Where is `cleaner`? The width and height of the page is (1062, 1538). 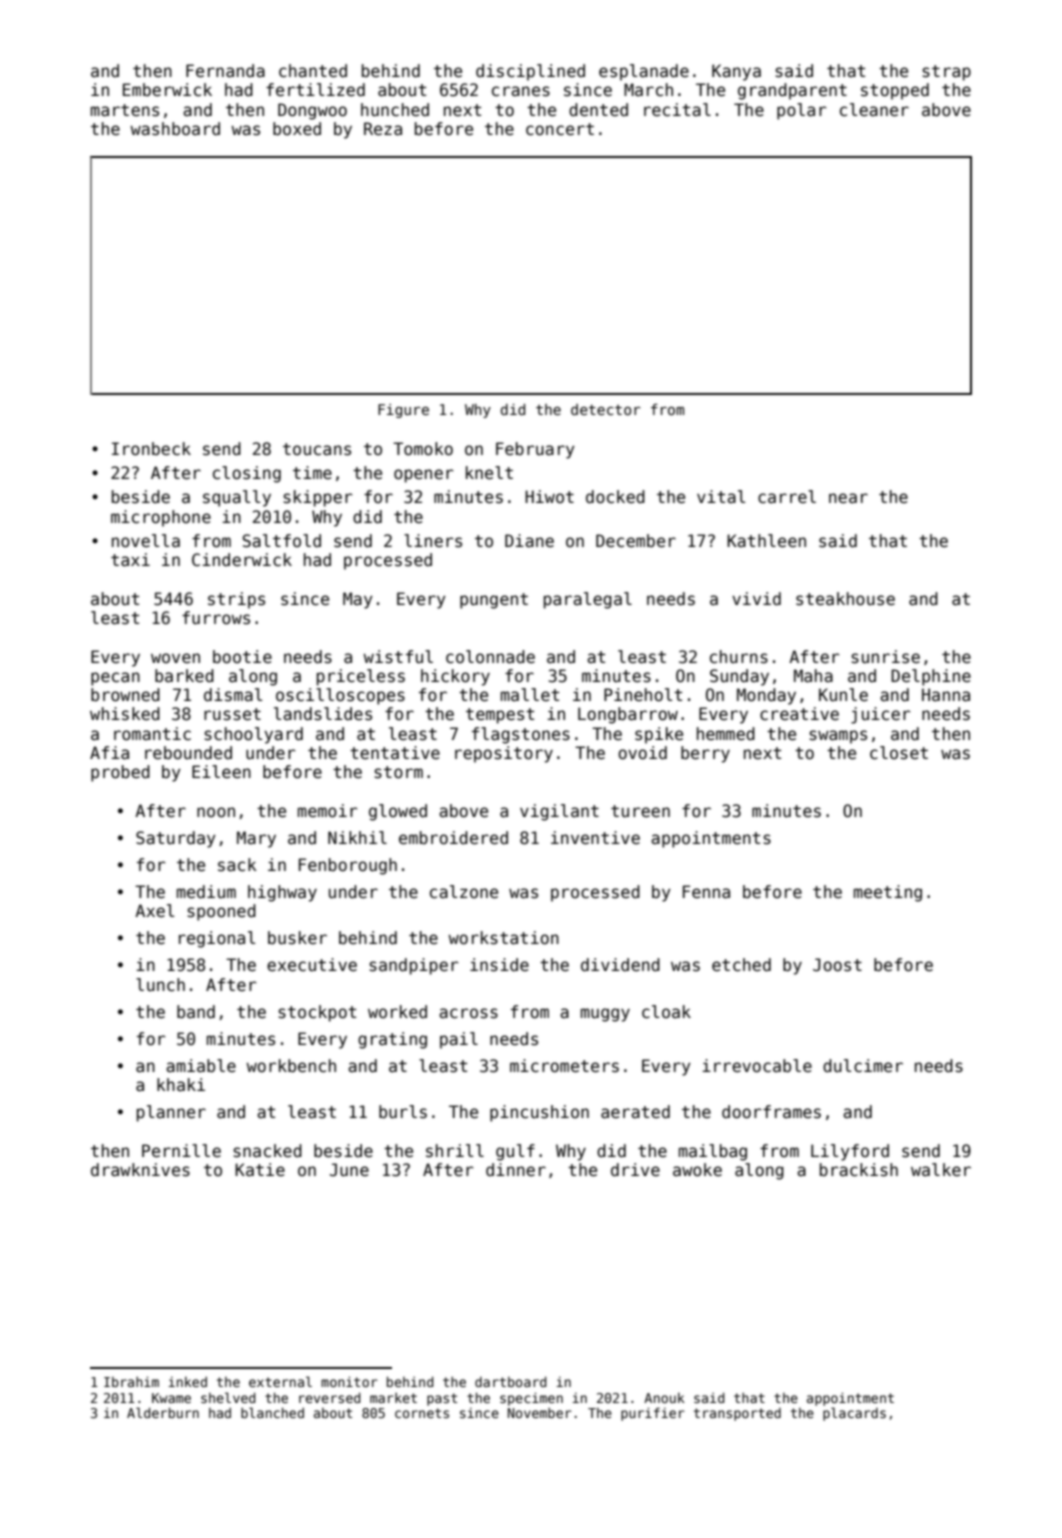 cleaner is located at coordinates (874, 110).
